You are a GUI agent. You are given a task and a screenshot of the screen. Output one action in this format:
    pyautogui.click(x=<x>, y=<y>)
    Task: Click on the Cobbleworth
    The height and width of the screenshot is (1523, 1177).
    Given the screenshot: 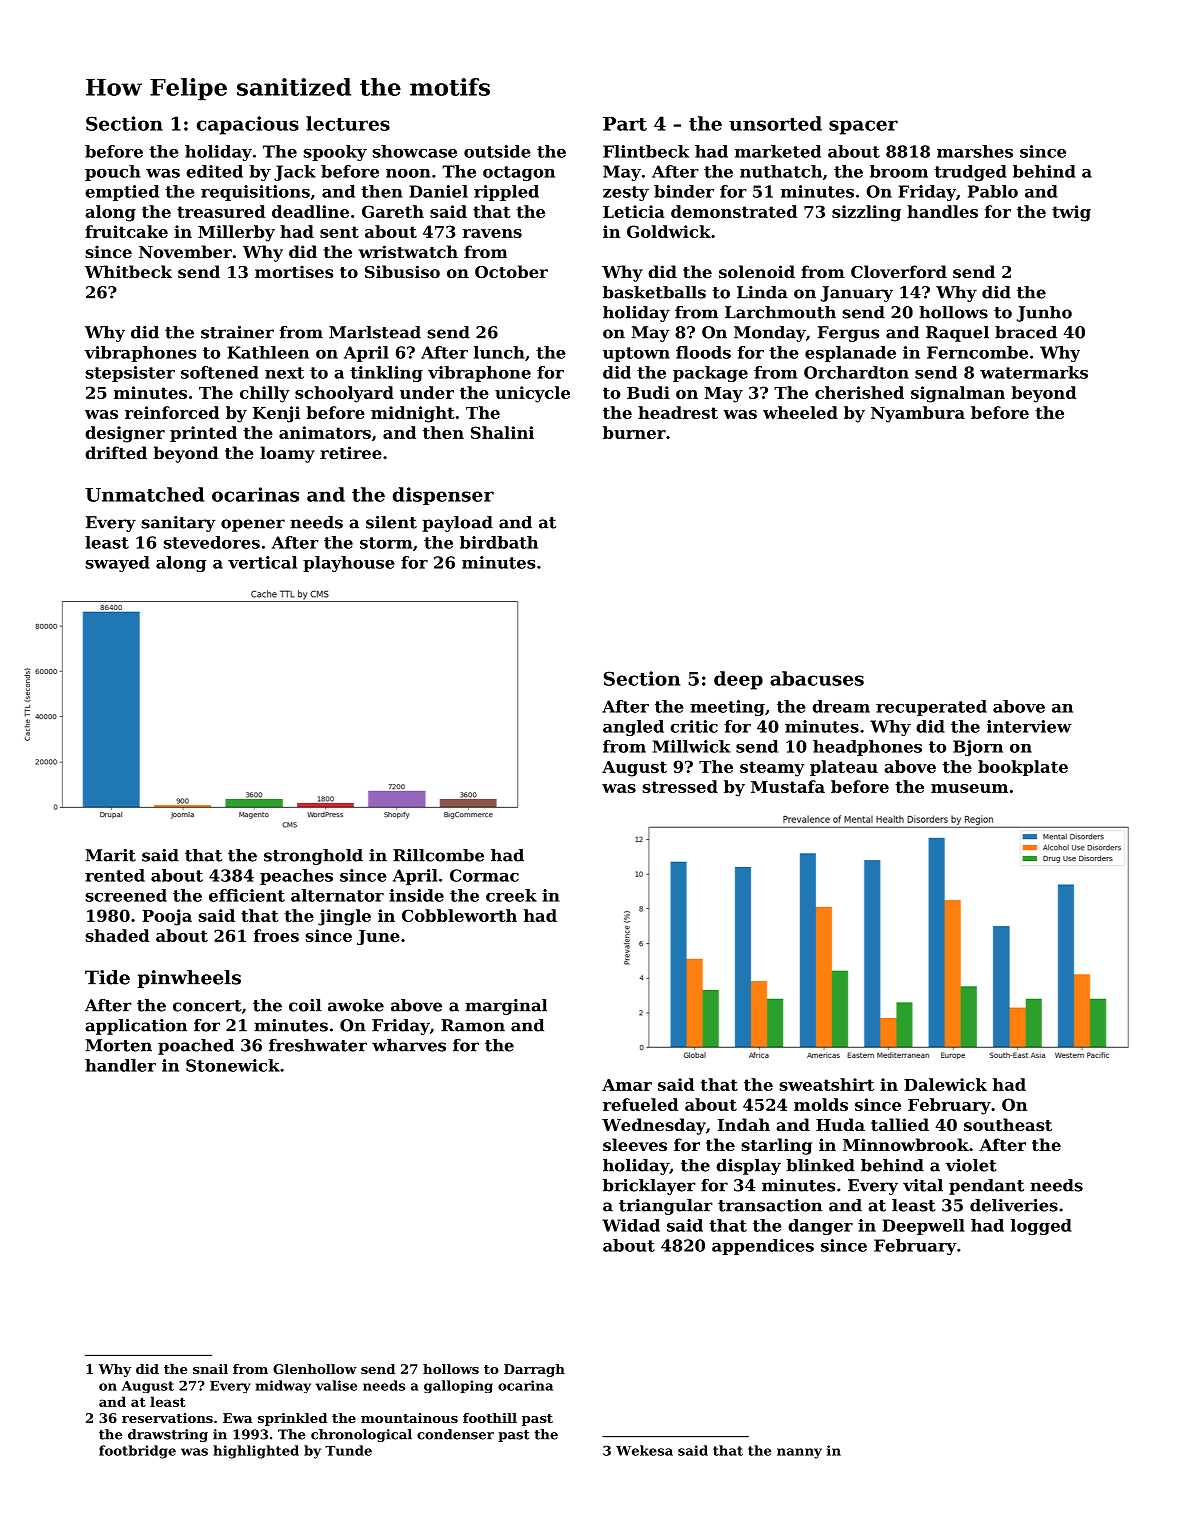 What is the action you would take?
    pyautogui.click(x=459, y=915)
